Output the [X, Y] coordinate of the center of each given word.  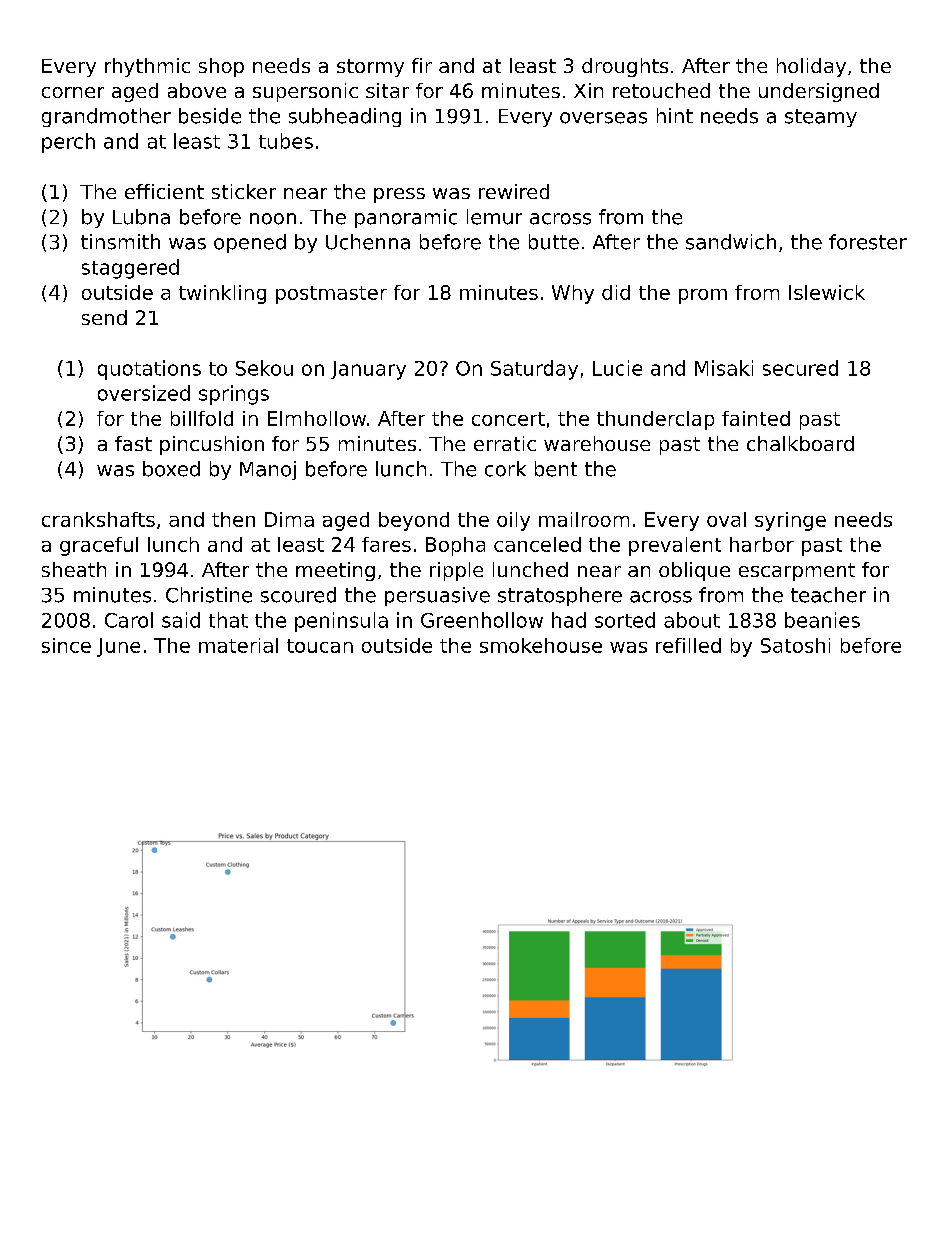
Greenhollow [482, 620]
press [399, 195]
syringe [790, 521]
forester [868, 242]
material [238, 645]
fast [133, 443]
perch [68, 143]
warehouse [597, 443]
